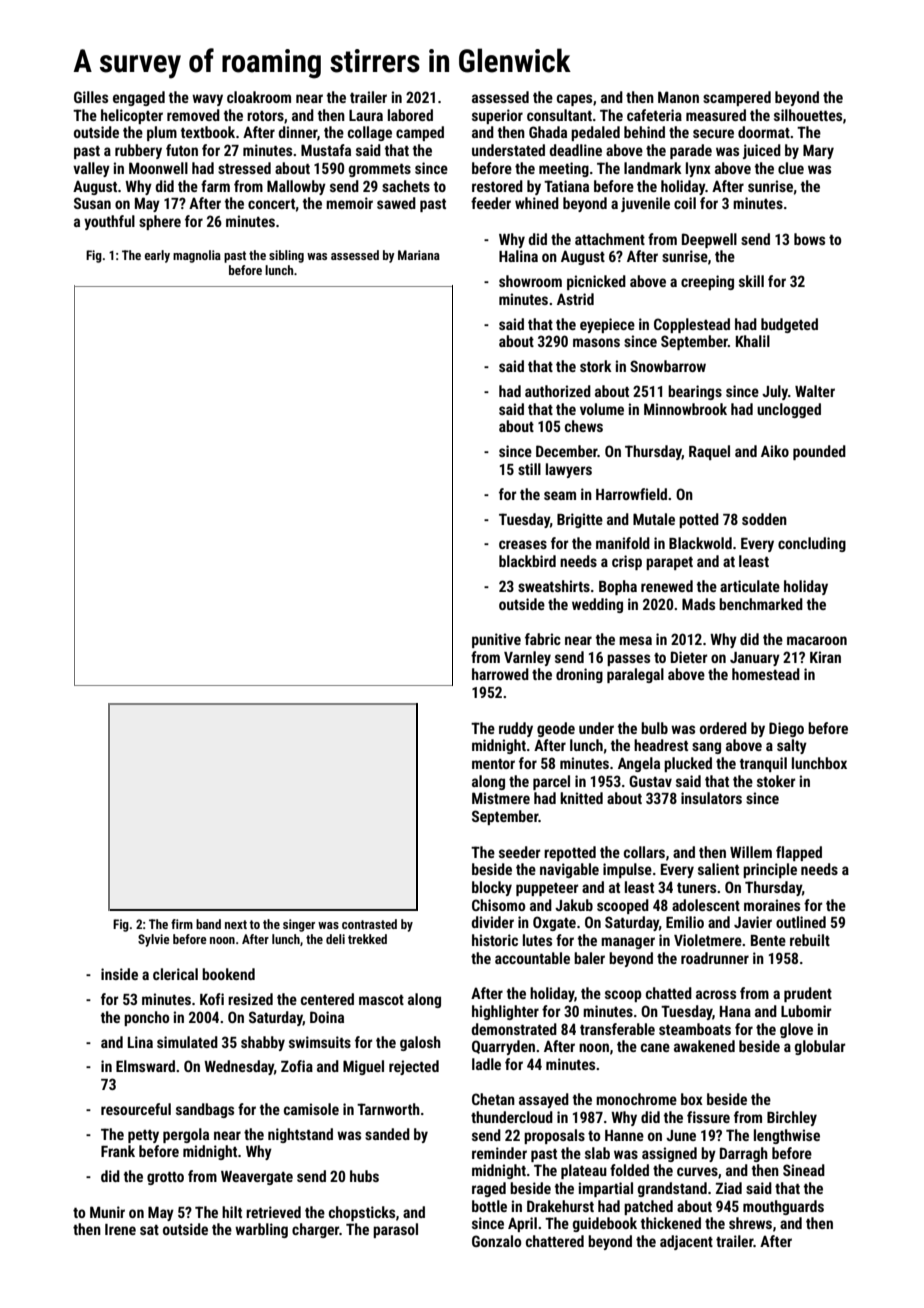  Describe the element at coordinates (668, 366) in the screenshot. I see `Snowbarrow` at that location.
